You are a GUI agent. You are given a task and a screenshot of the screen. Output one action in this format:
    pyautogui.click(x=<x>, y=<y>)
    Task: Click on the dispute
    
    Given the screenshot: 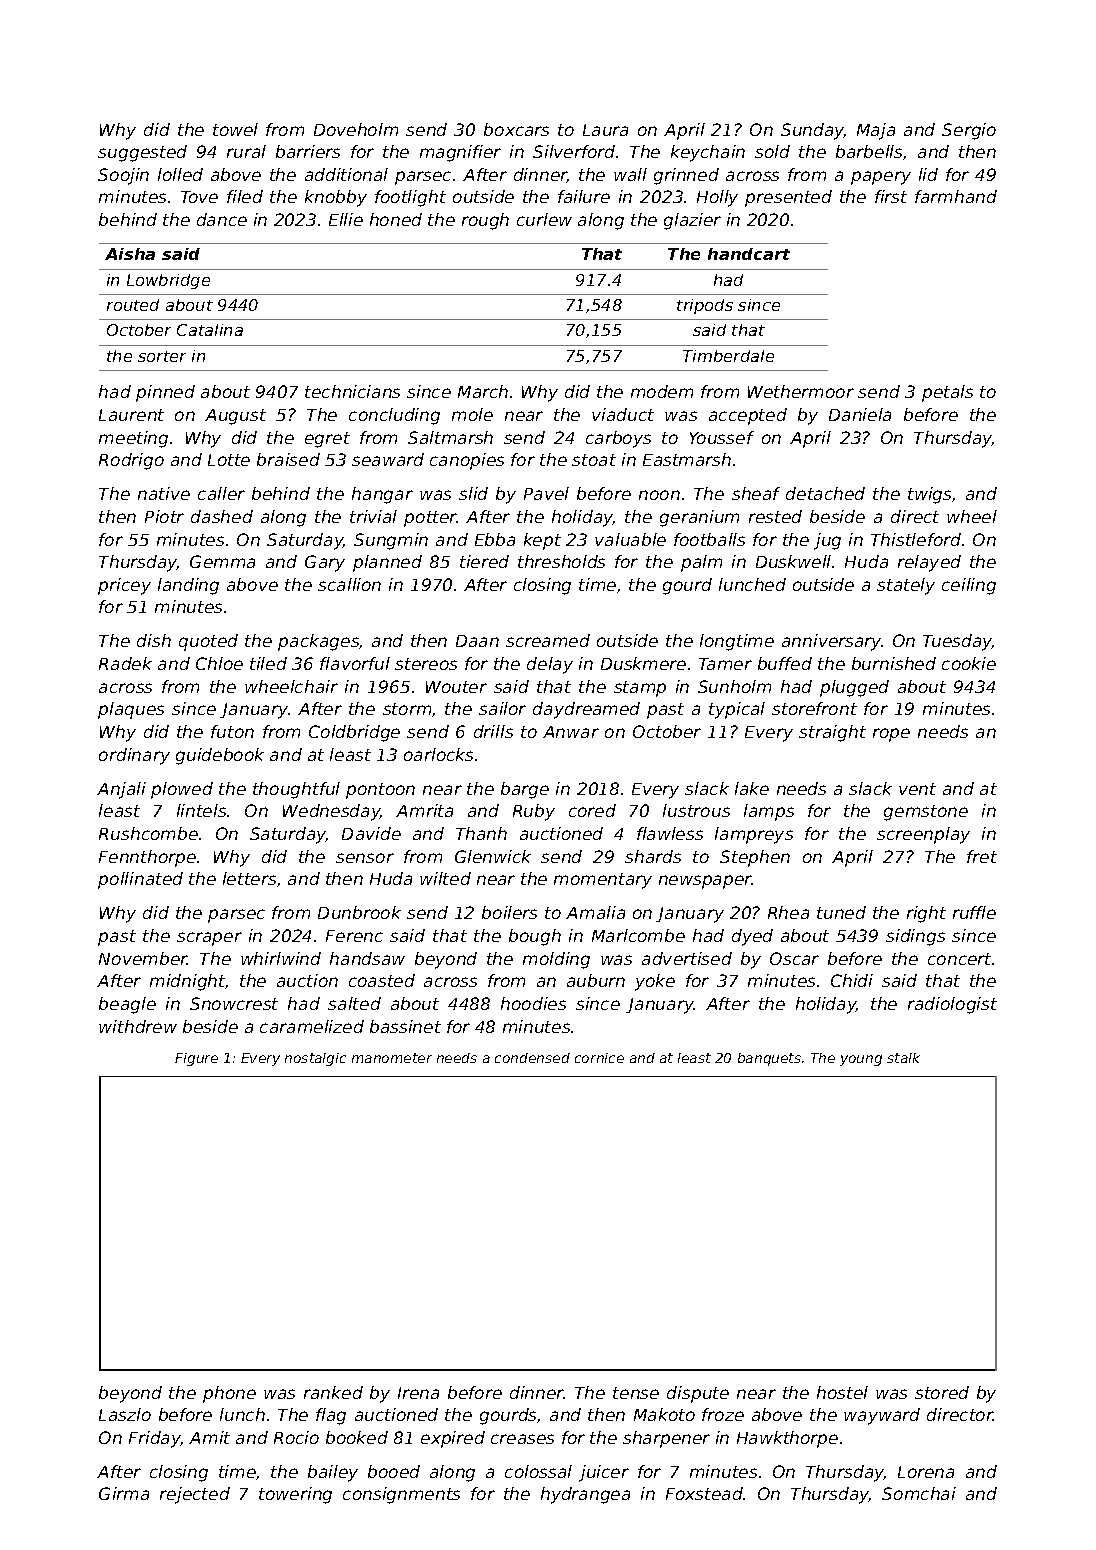 What is the action you would take?
    pyautogui.click(x=698, y=1394)
